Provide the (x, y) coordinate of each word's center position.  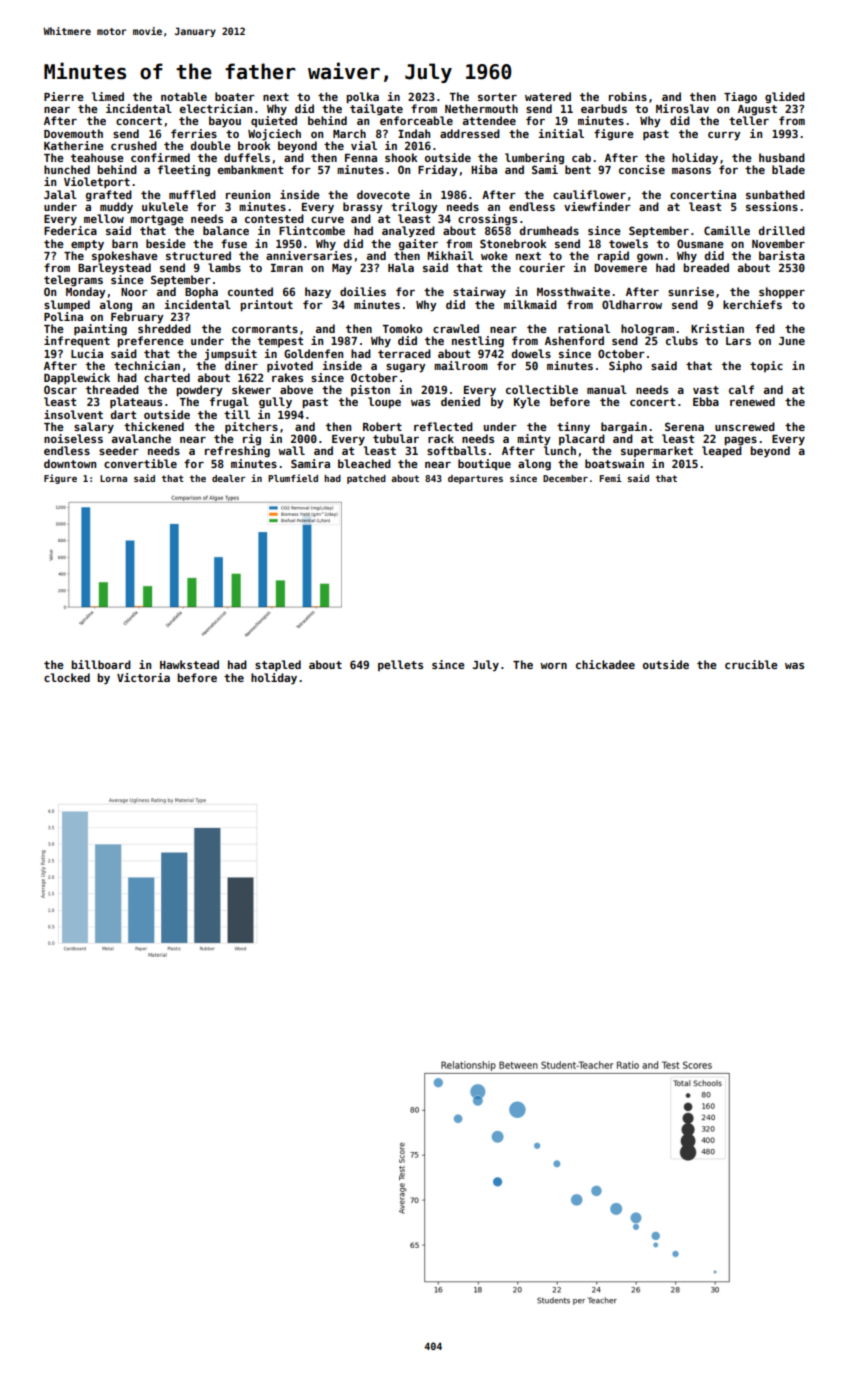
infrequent (77, 341)
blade (788, 169)
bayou (225, 122)
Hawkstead (189, 664)
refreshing (237, 451)
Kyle (527, 403)
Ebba (706, 401)
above (296, 389)
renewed (752, 401)
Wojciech (274, 135)
